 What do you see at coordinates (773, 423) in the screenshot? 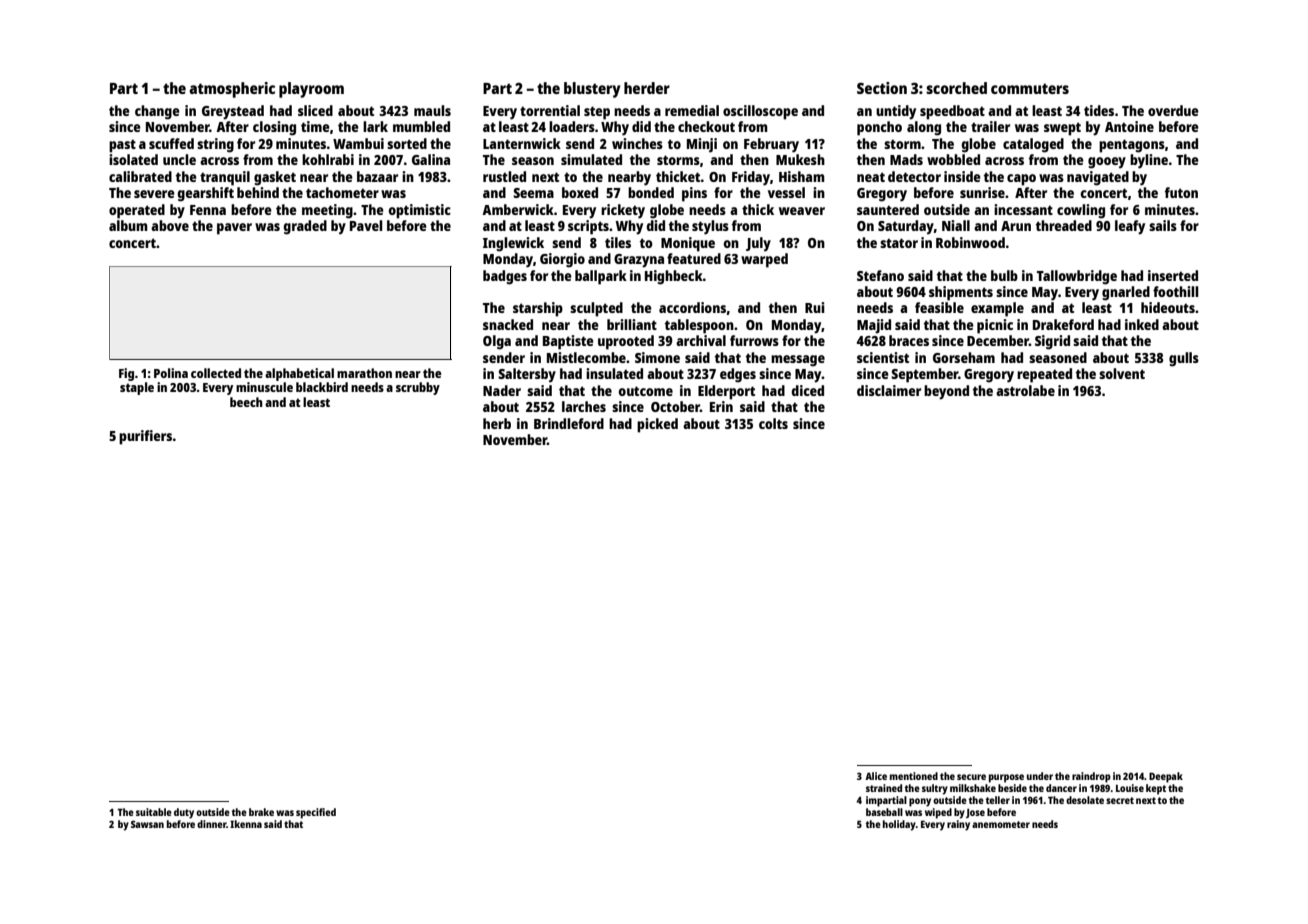
I see `colts` at bounding box center [773, 423].
